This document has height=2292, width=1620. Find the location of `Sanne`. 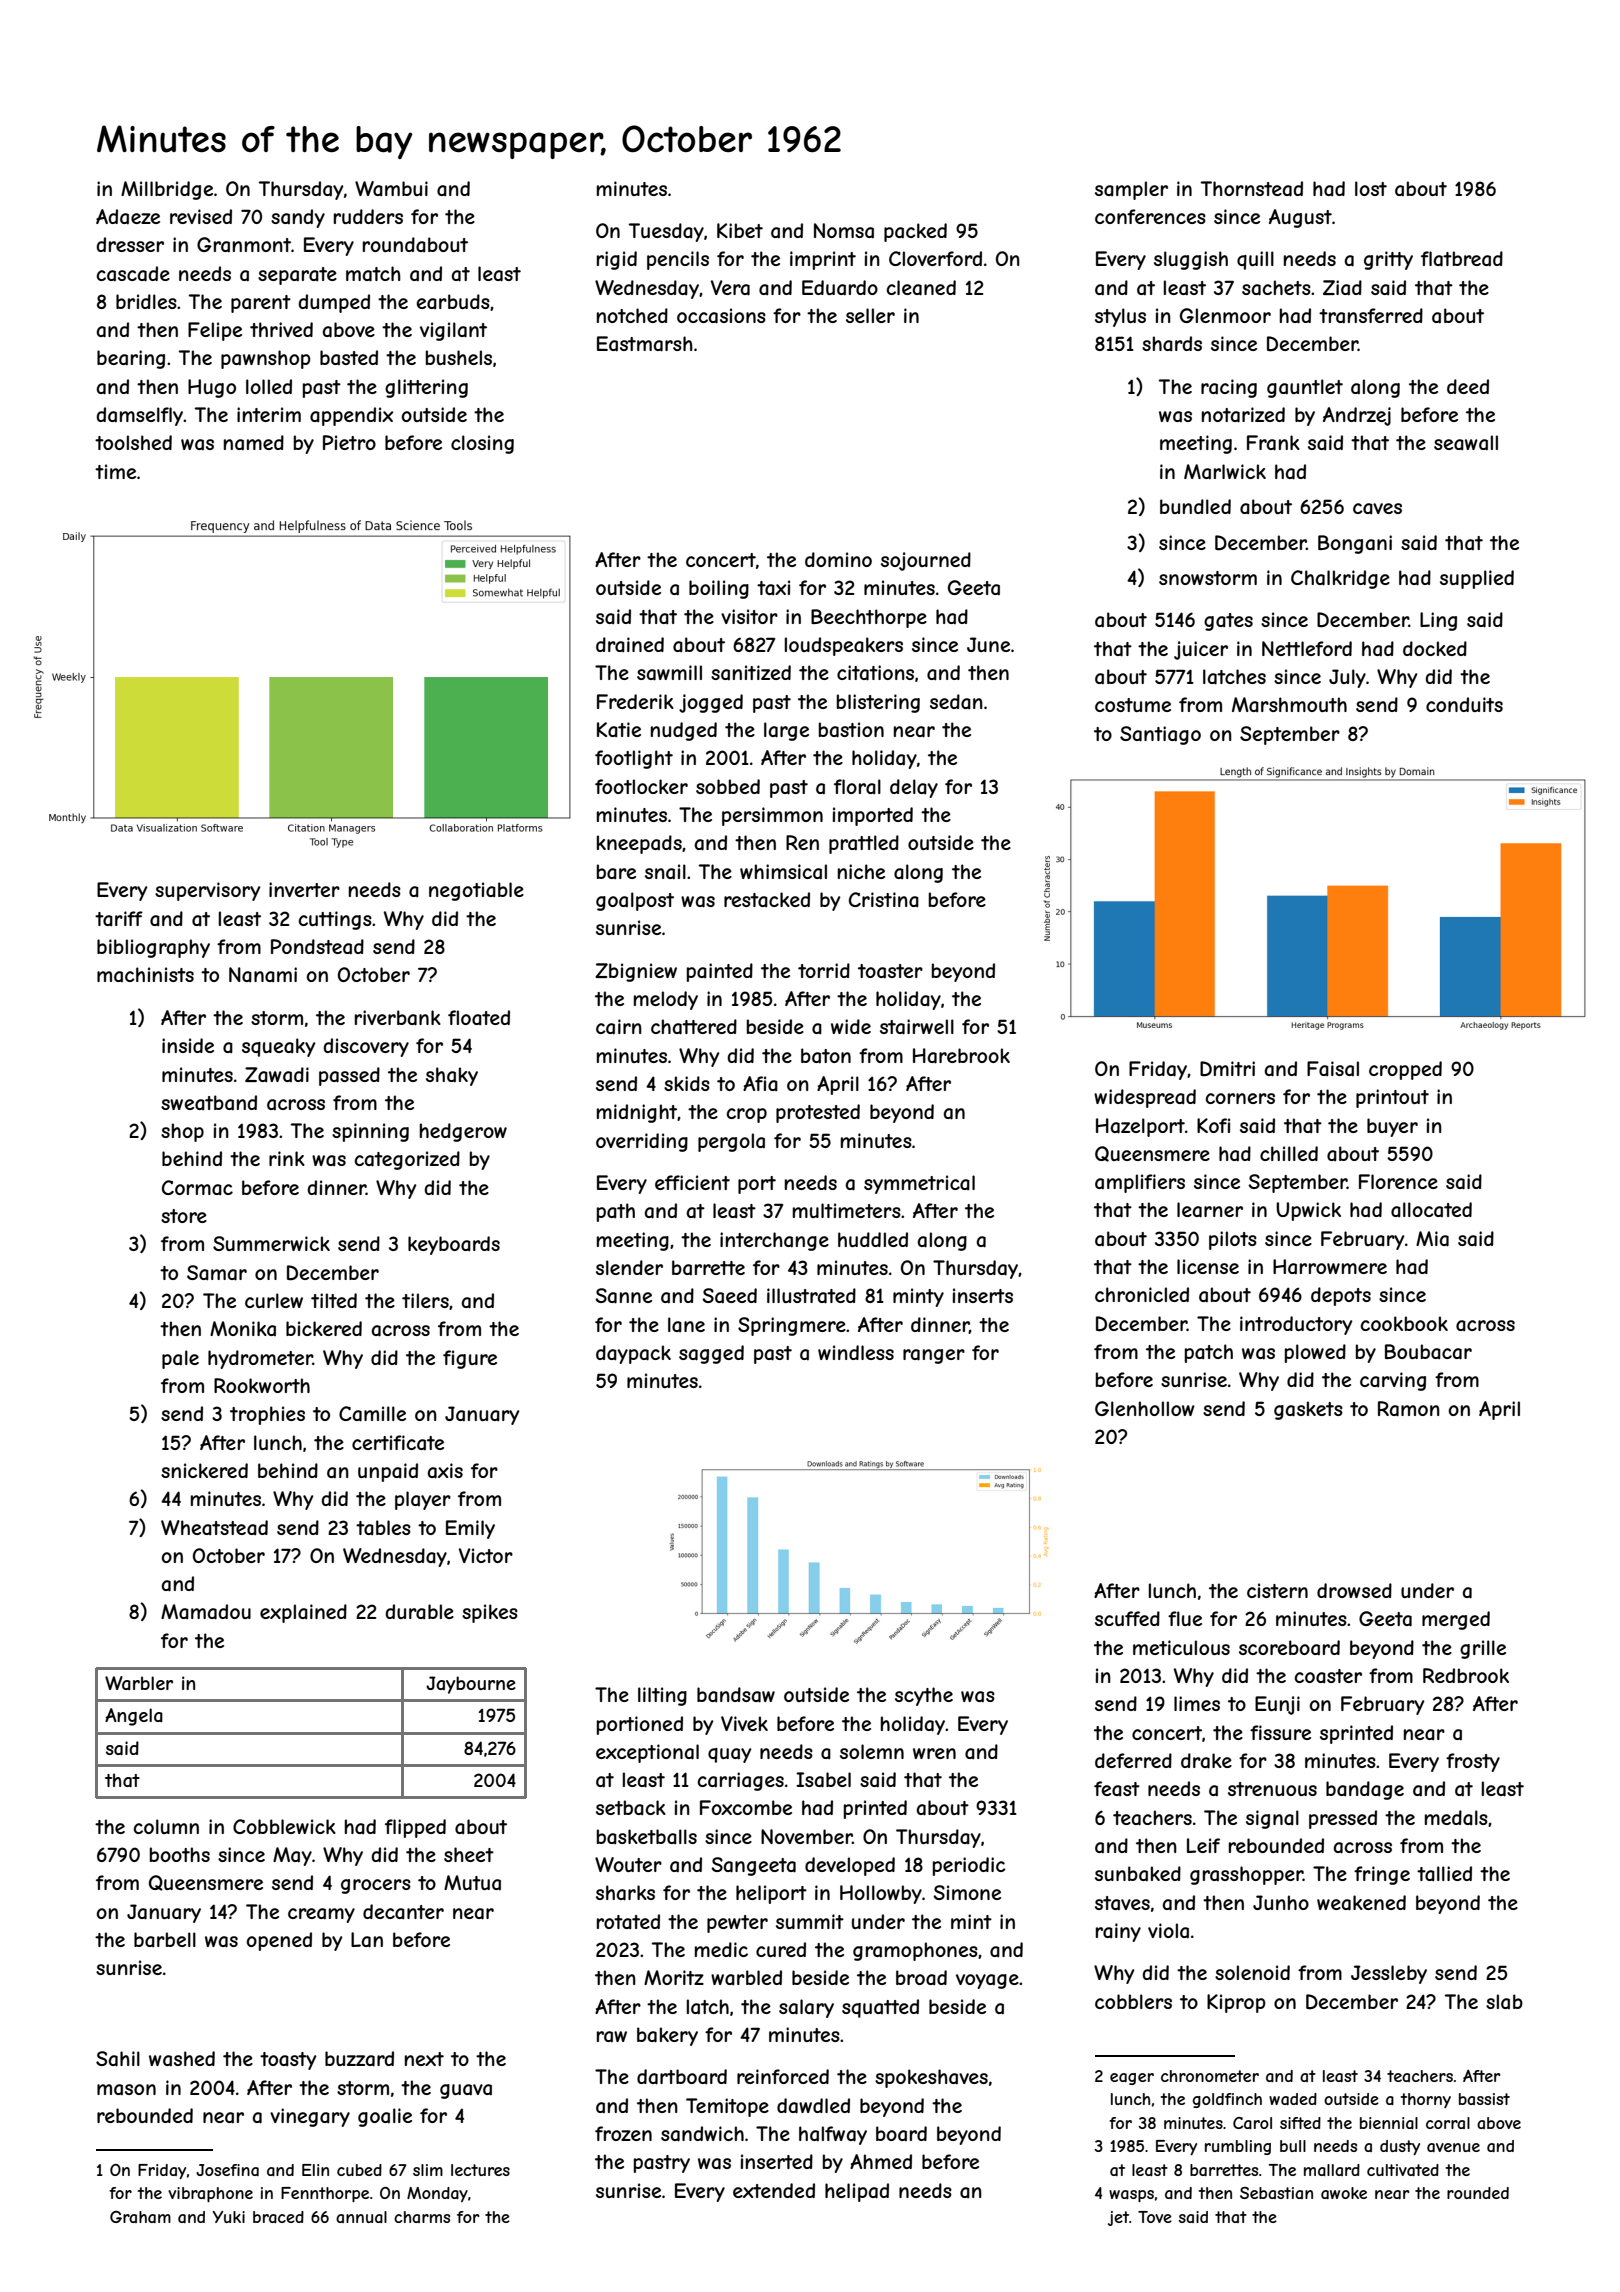

Sanne is located at coordinates (623, 1296).
